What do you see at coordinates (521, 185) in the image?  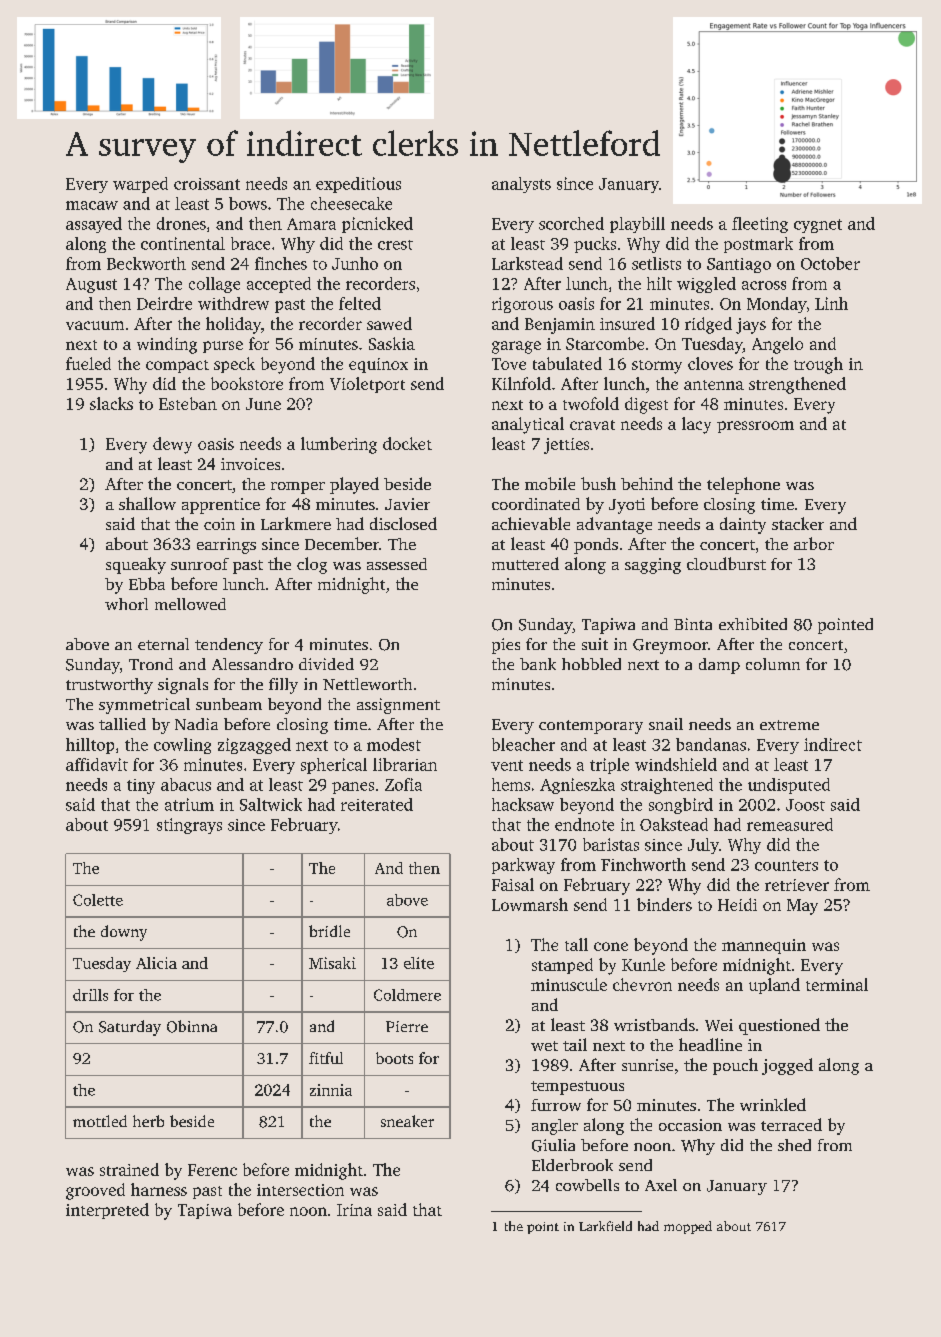 I see `analysts` at bounding box center [521, 185].
